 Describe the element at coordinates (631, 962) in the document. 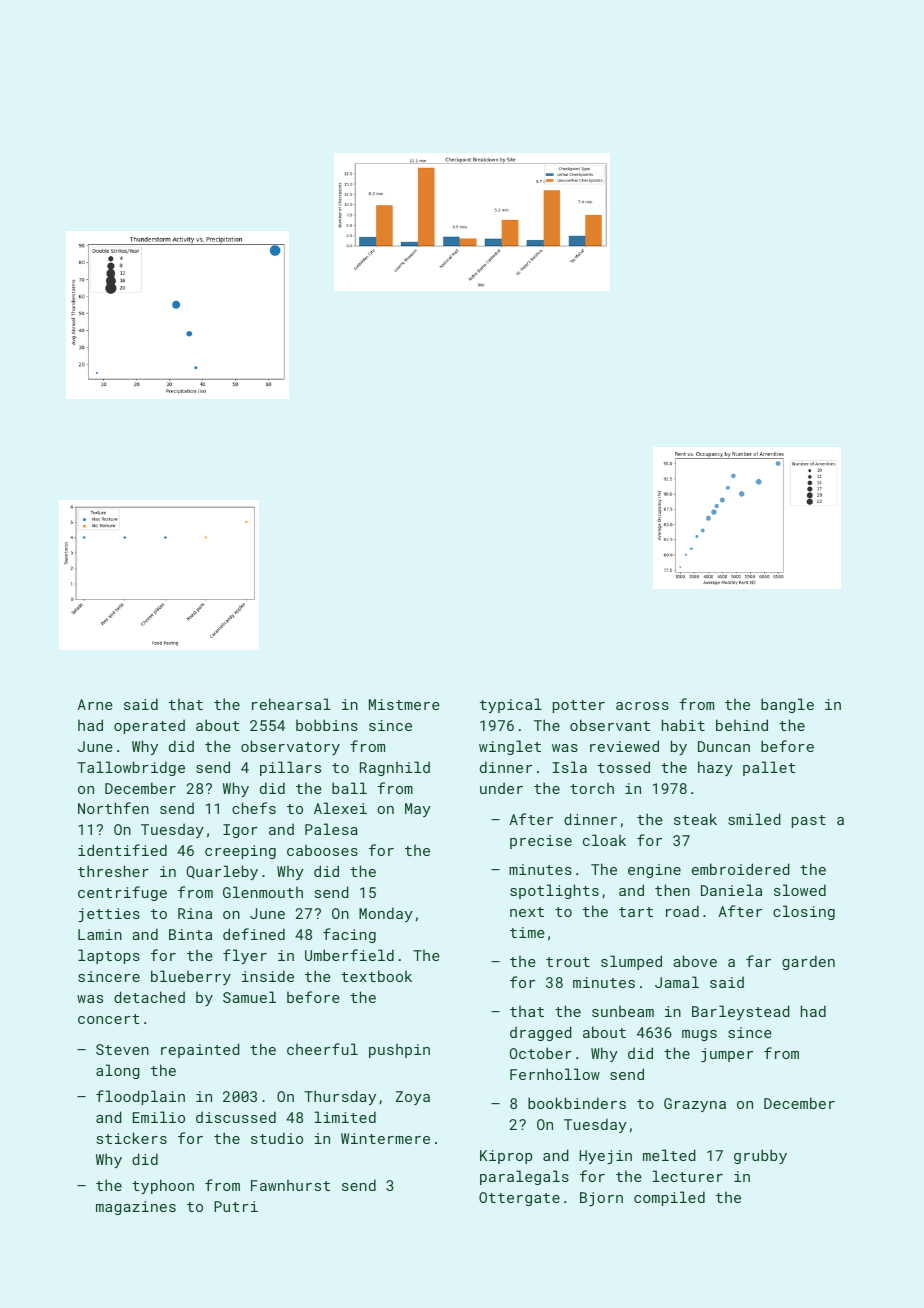

I see `slumped` at that location.
